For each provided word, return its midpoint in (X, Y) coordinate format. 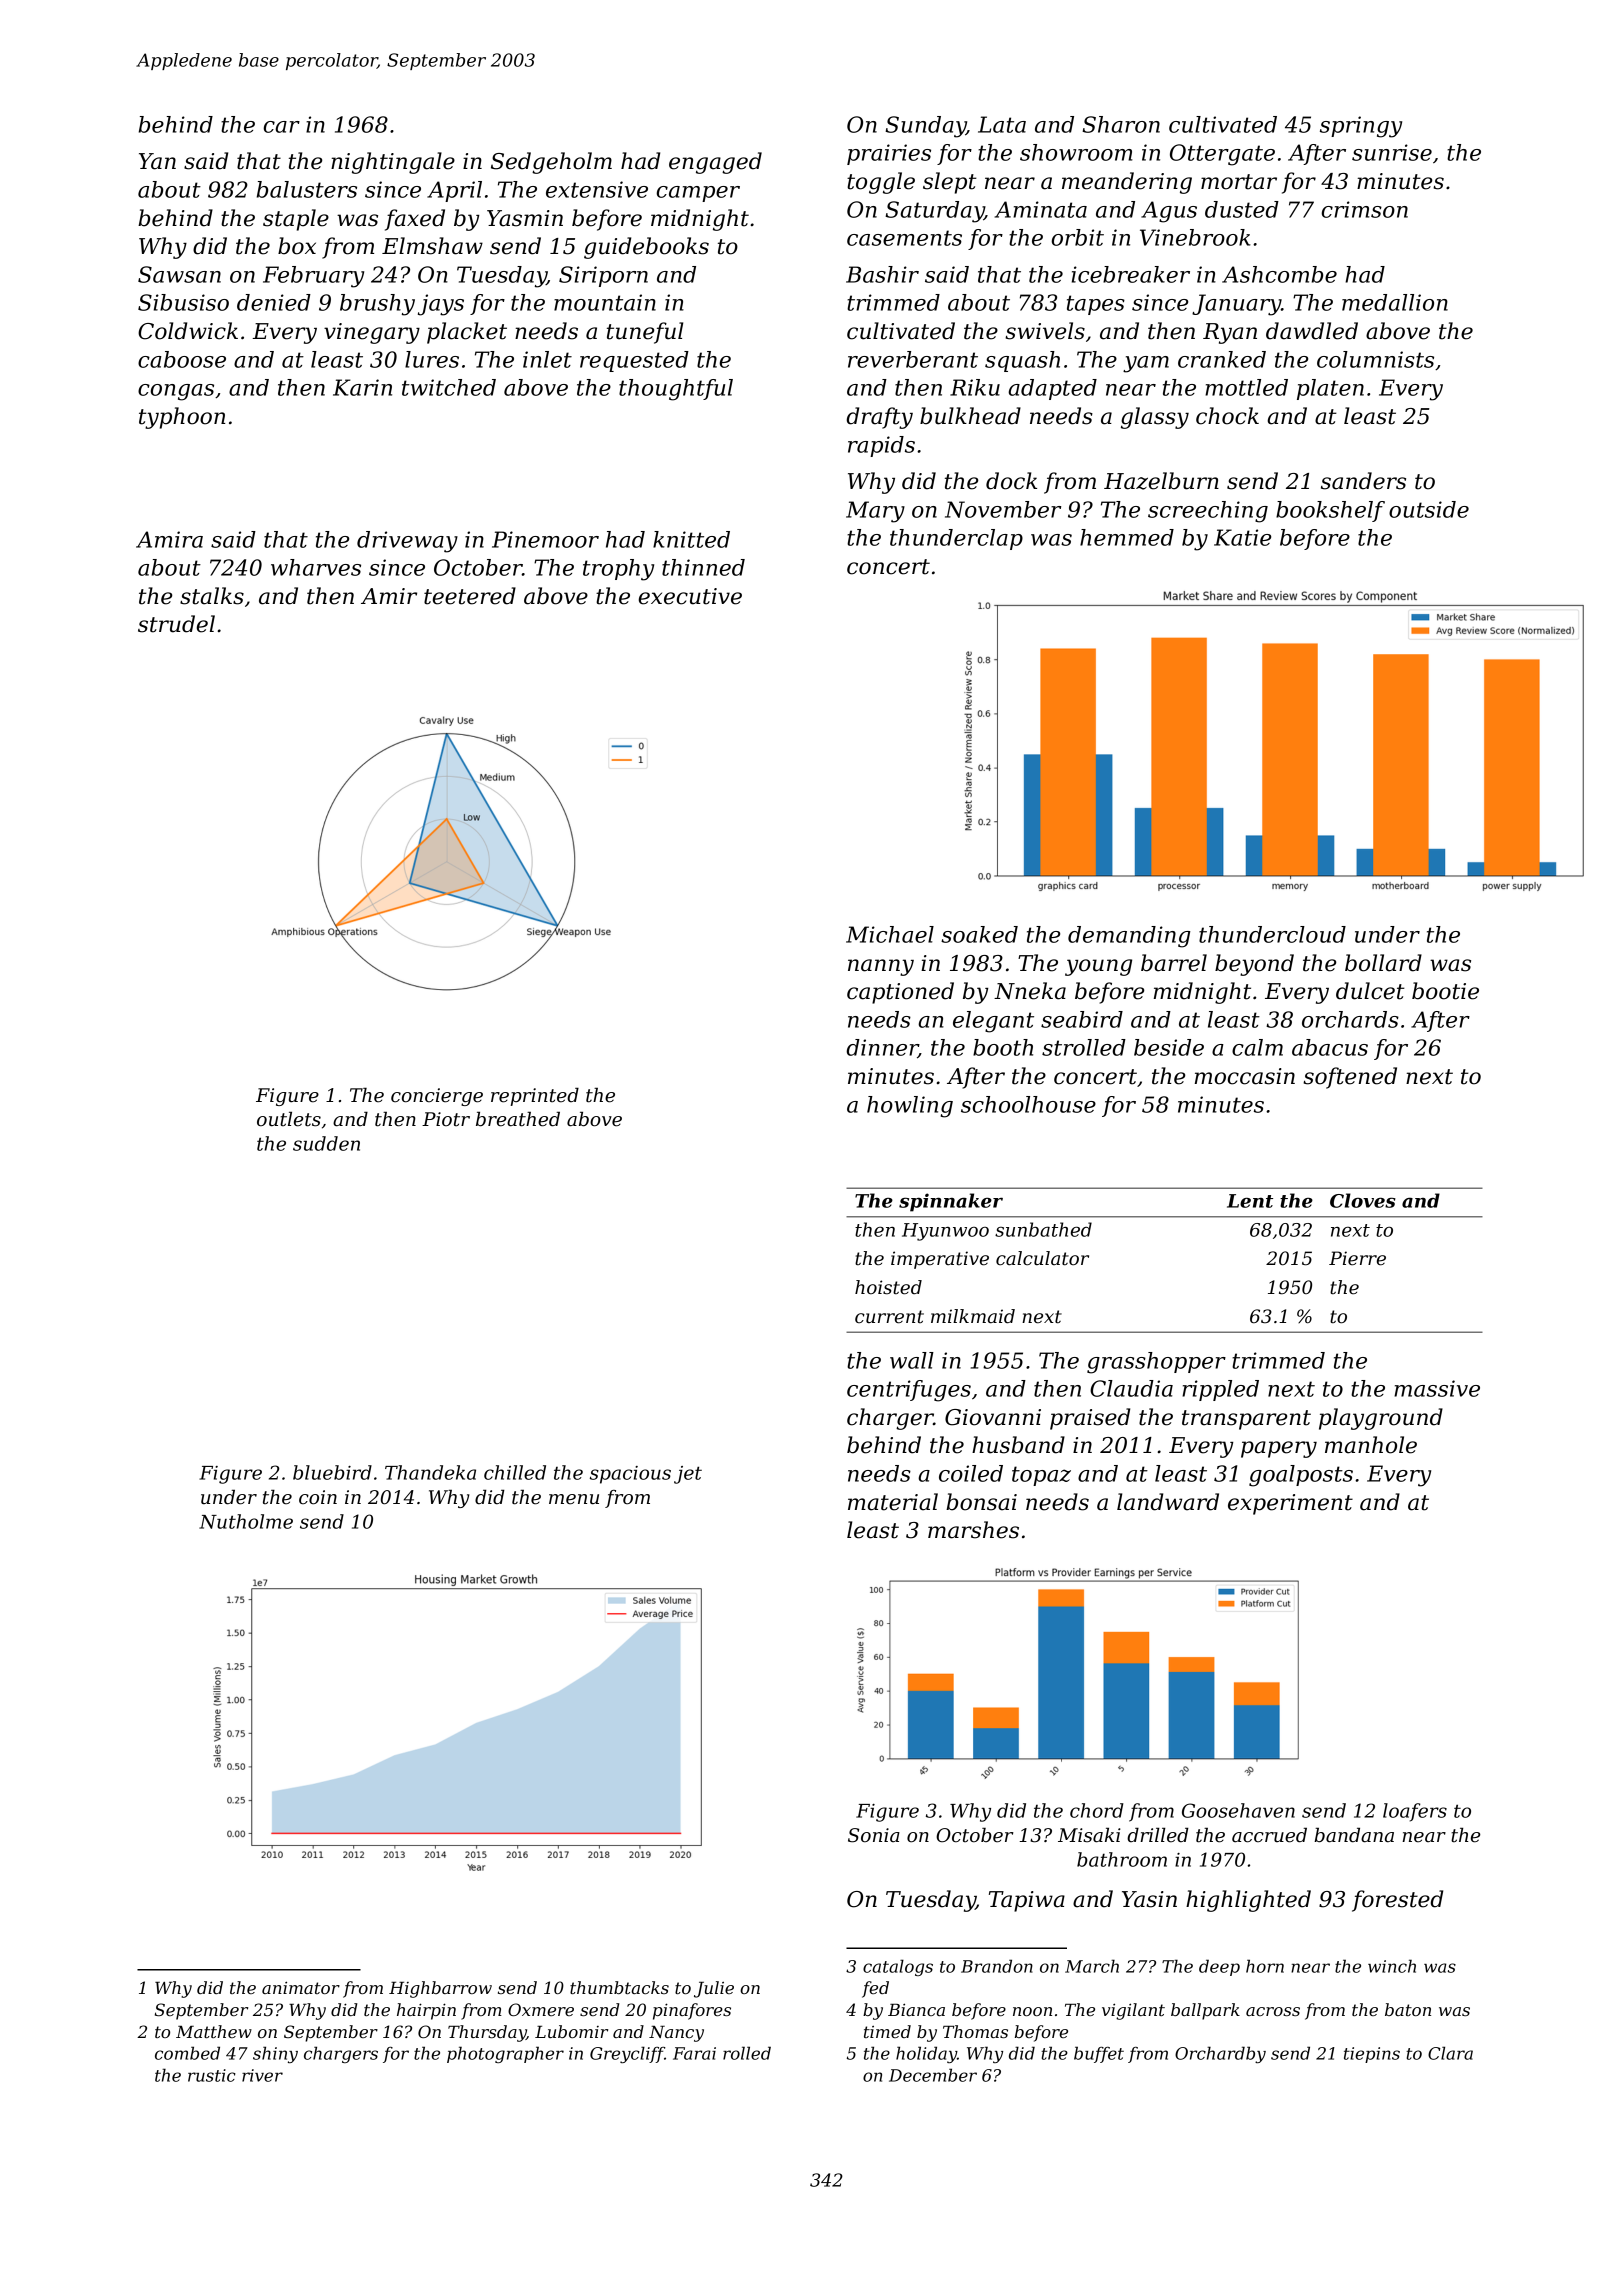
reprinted (535, 1097)
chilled (515, 1472)
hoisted (888, 1287)
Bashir (882, 274)
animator (301, 1987)
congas (176, 392)
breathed (518, 1119)
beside (1169, 1047)
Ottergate (1222, 155)
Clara (1450, 2053)
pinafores (692, 2011)
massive (1437, 1388)
